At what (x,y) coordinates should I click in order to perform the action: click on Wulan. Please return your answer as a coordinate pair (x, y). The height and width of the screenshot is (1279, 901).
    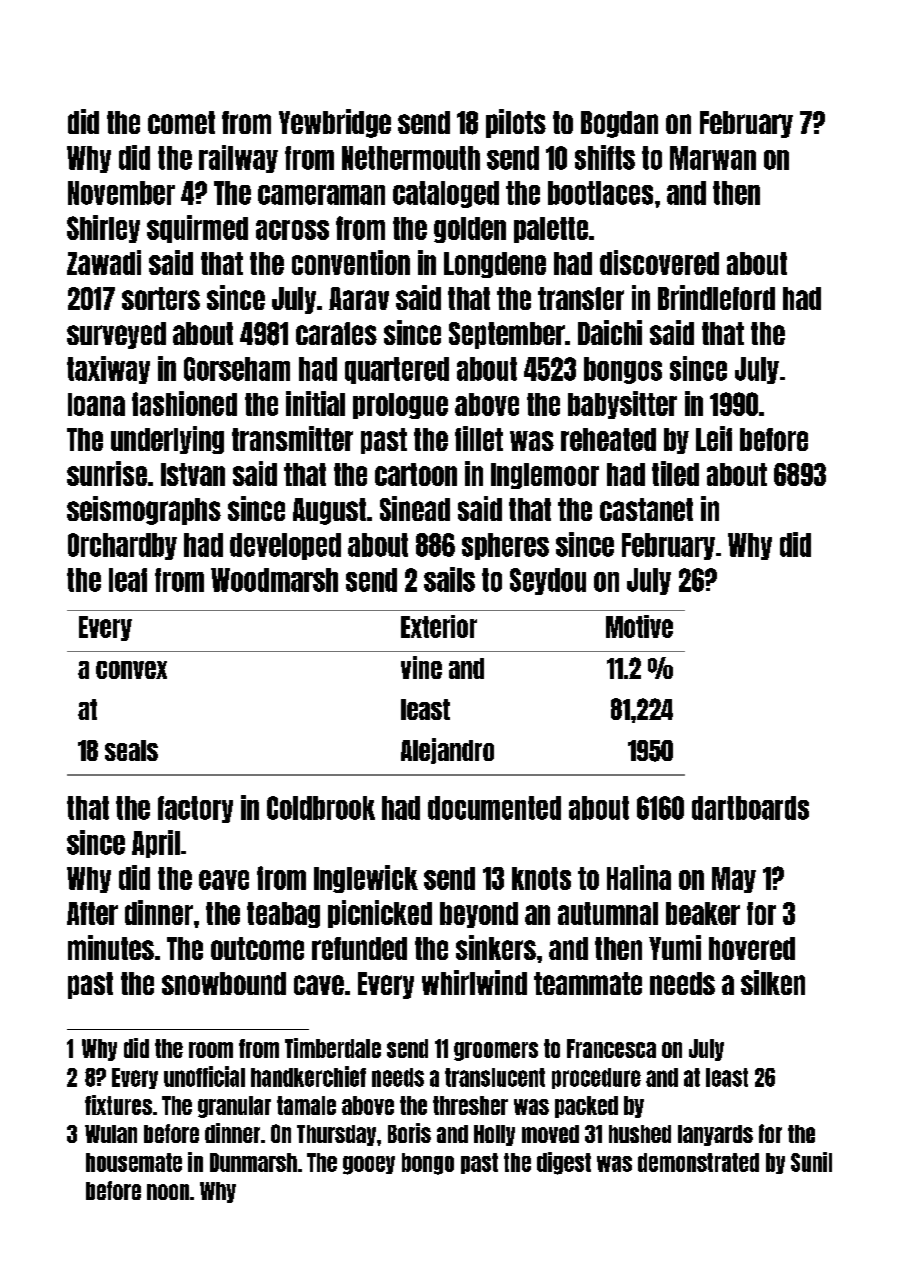
    Looking at the image, I should click on (111, 1134).
